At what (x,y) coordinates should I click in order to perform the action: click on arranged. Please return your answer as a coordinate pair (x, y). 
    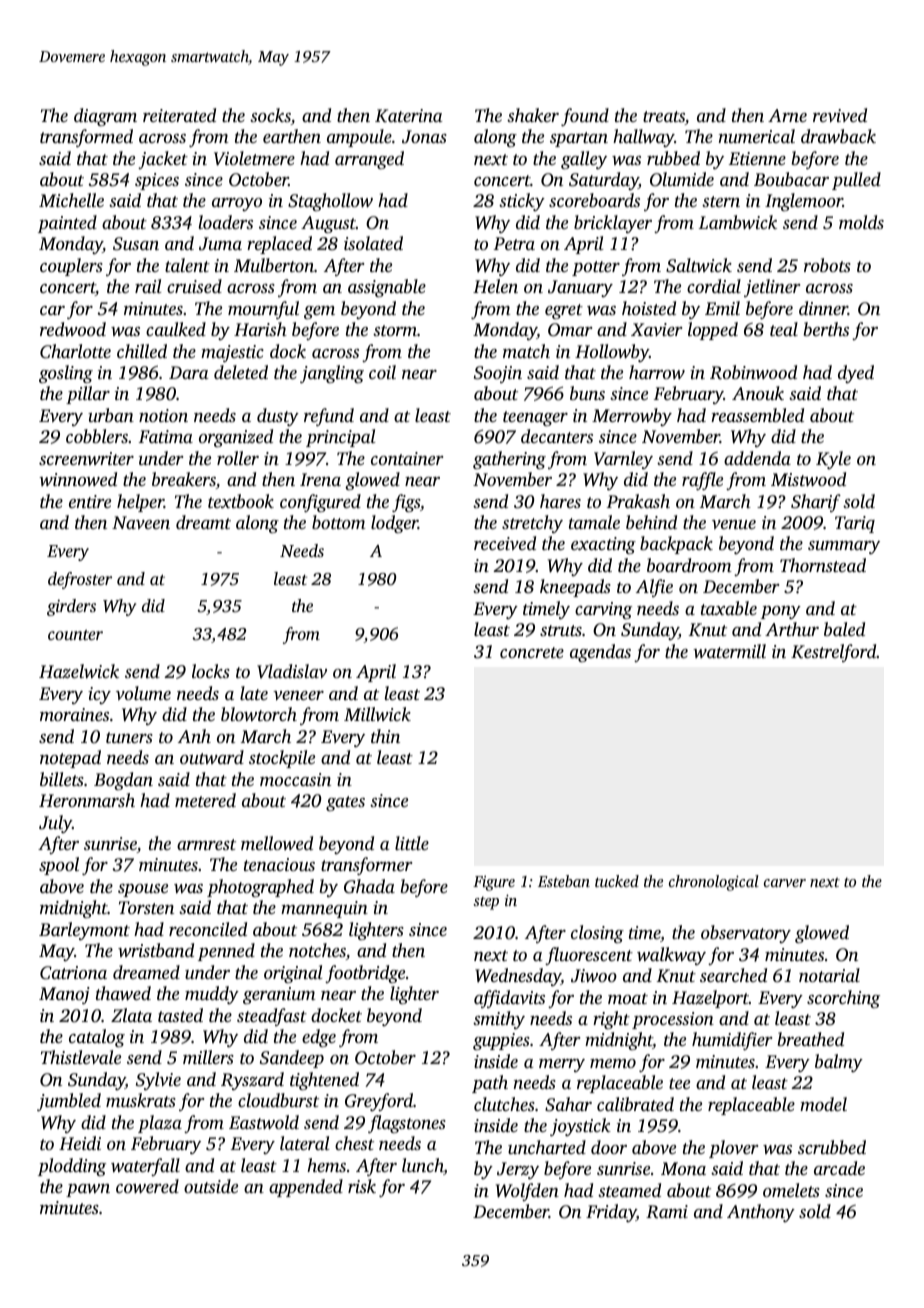
    Looking at the image, I should click on (369, 160).
